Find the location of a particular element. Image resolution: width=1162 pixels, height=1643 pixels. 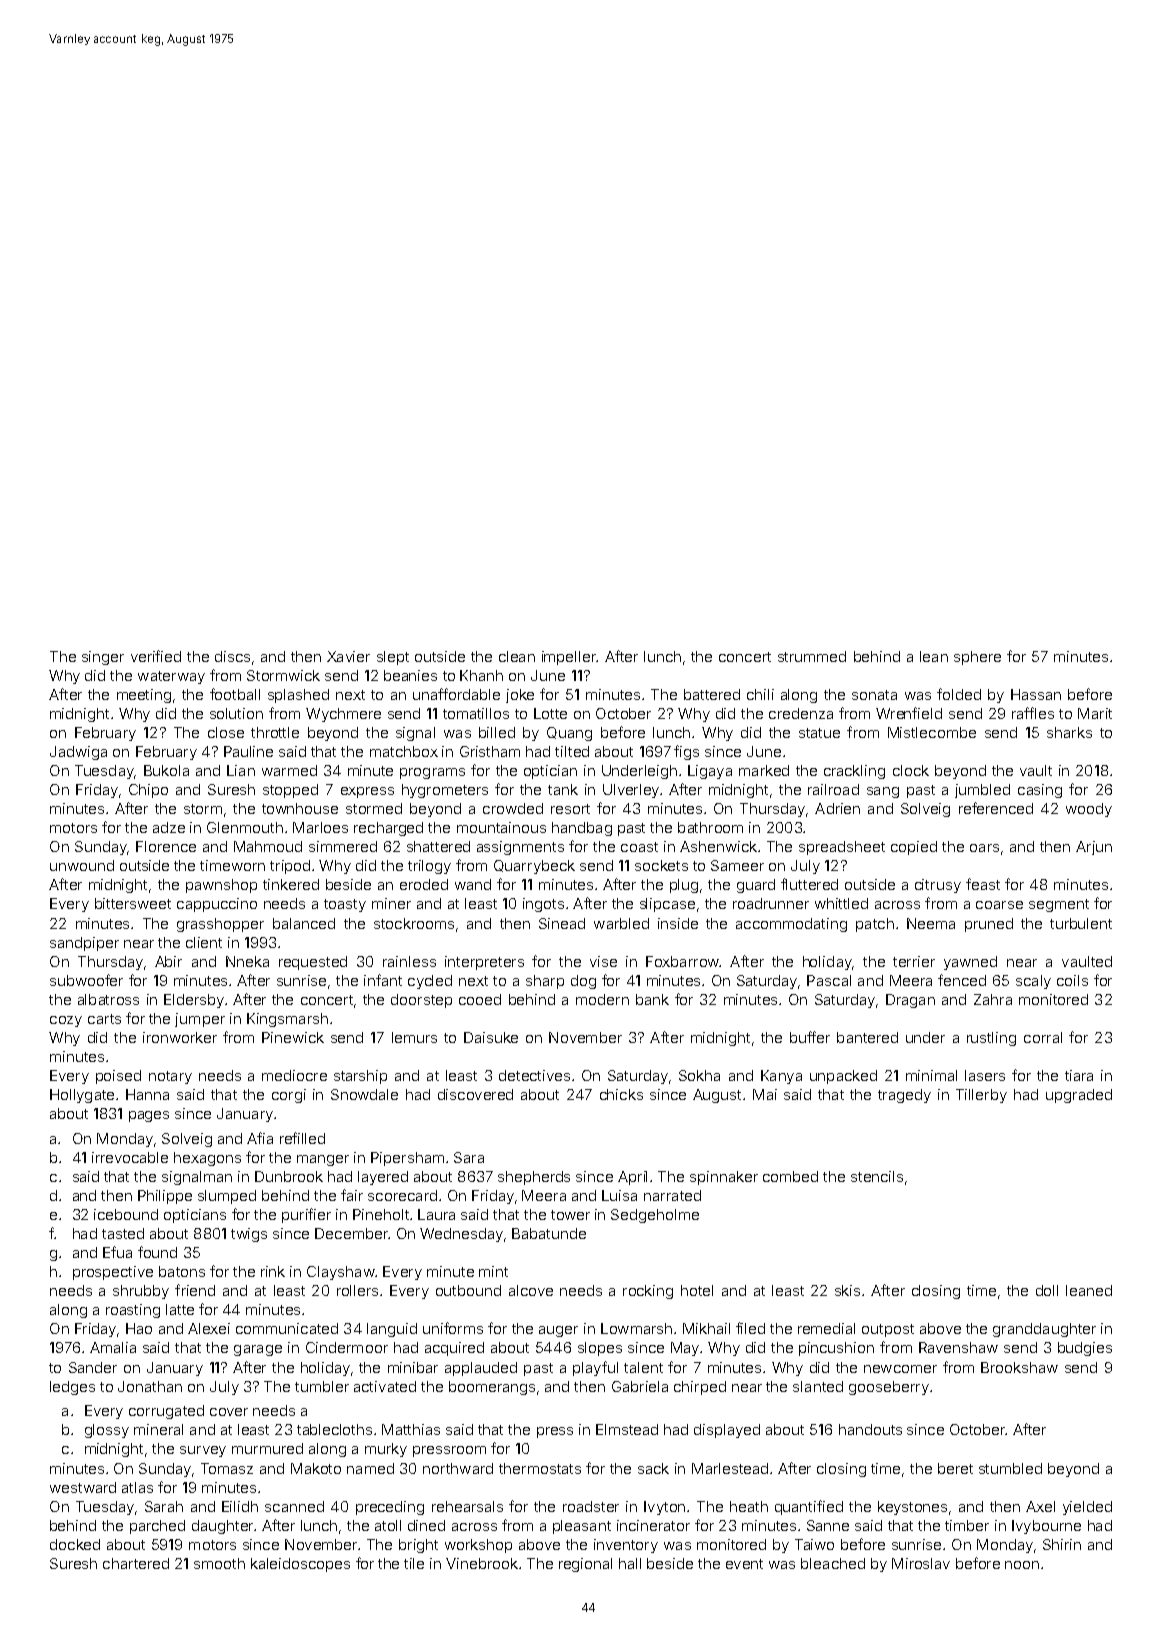

tilted is located at coordinates (572, 751).
